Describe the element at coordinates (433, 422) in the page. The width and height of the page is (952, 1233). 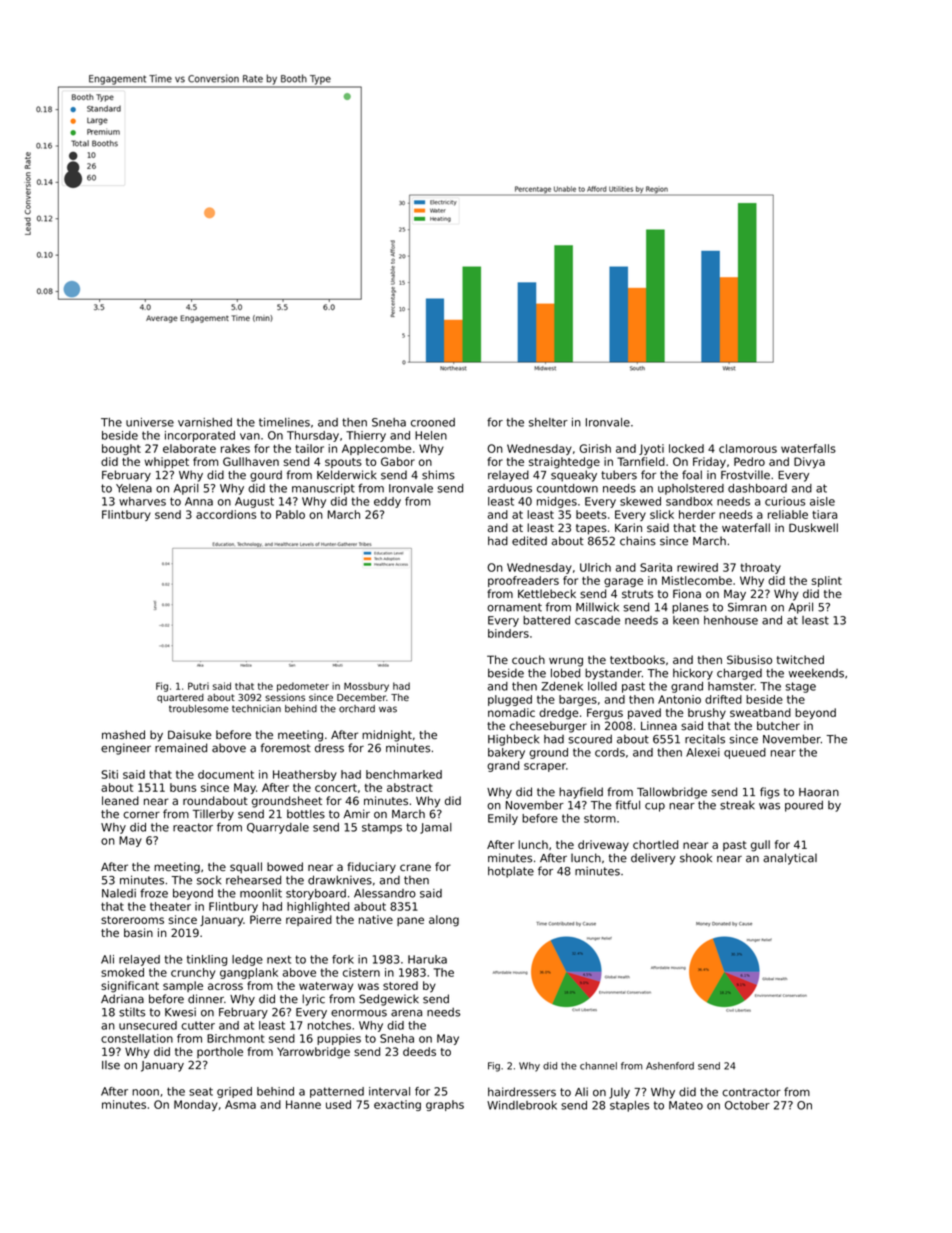
I see `crooned` at that location.
